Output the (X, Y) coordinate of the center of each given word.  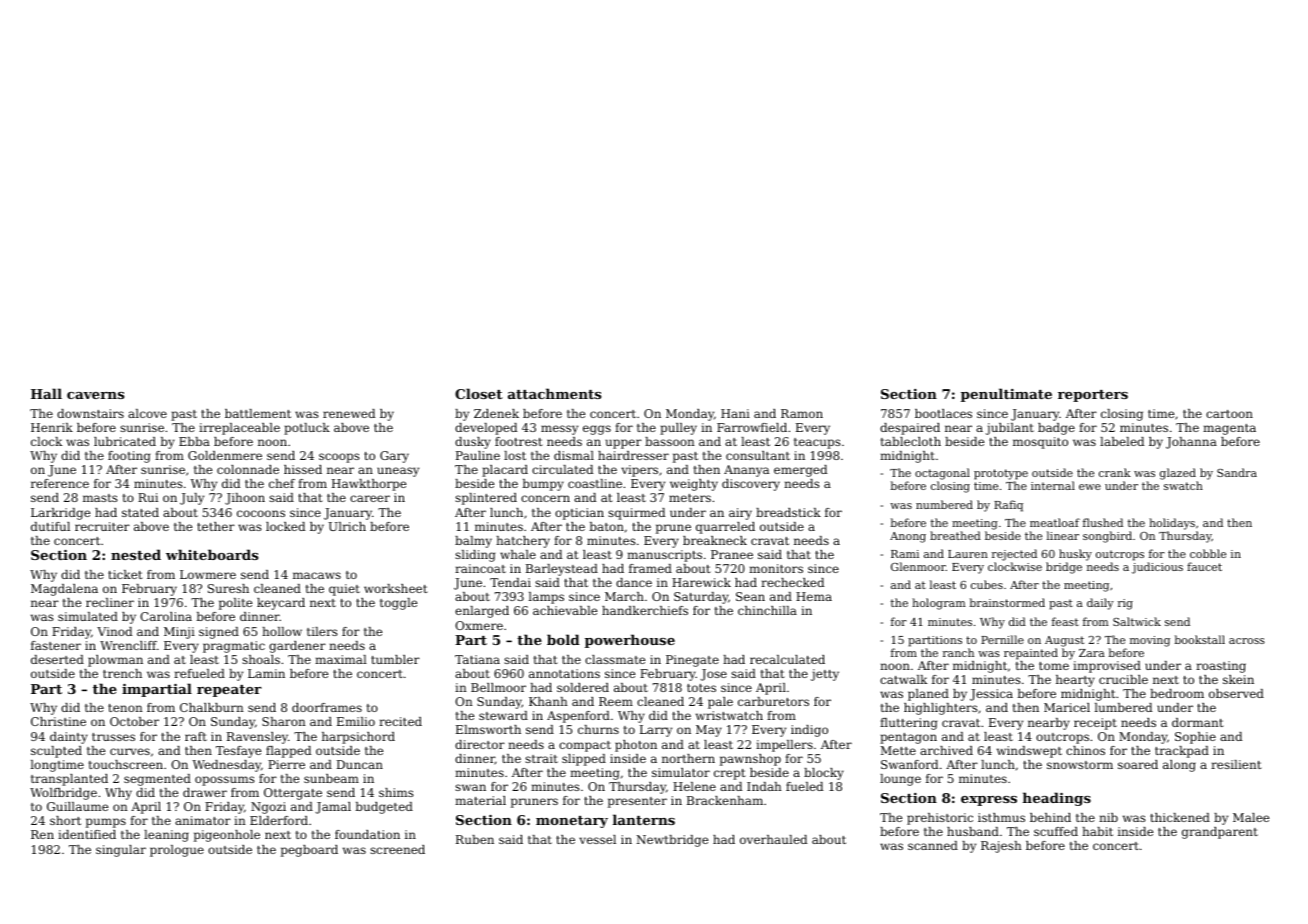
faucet (1204, 566)
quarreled (725, 528)
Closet (479, 393)
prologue (177, 851)
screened (397, 849)
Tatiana (477, 659)
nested (136, 554)
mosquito (1040, 443)
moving (1150, 641)
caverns (95, 395)
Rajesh (1001, 847)
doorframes (327, 707)
